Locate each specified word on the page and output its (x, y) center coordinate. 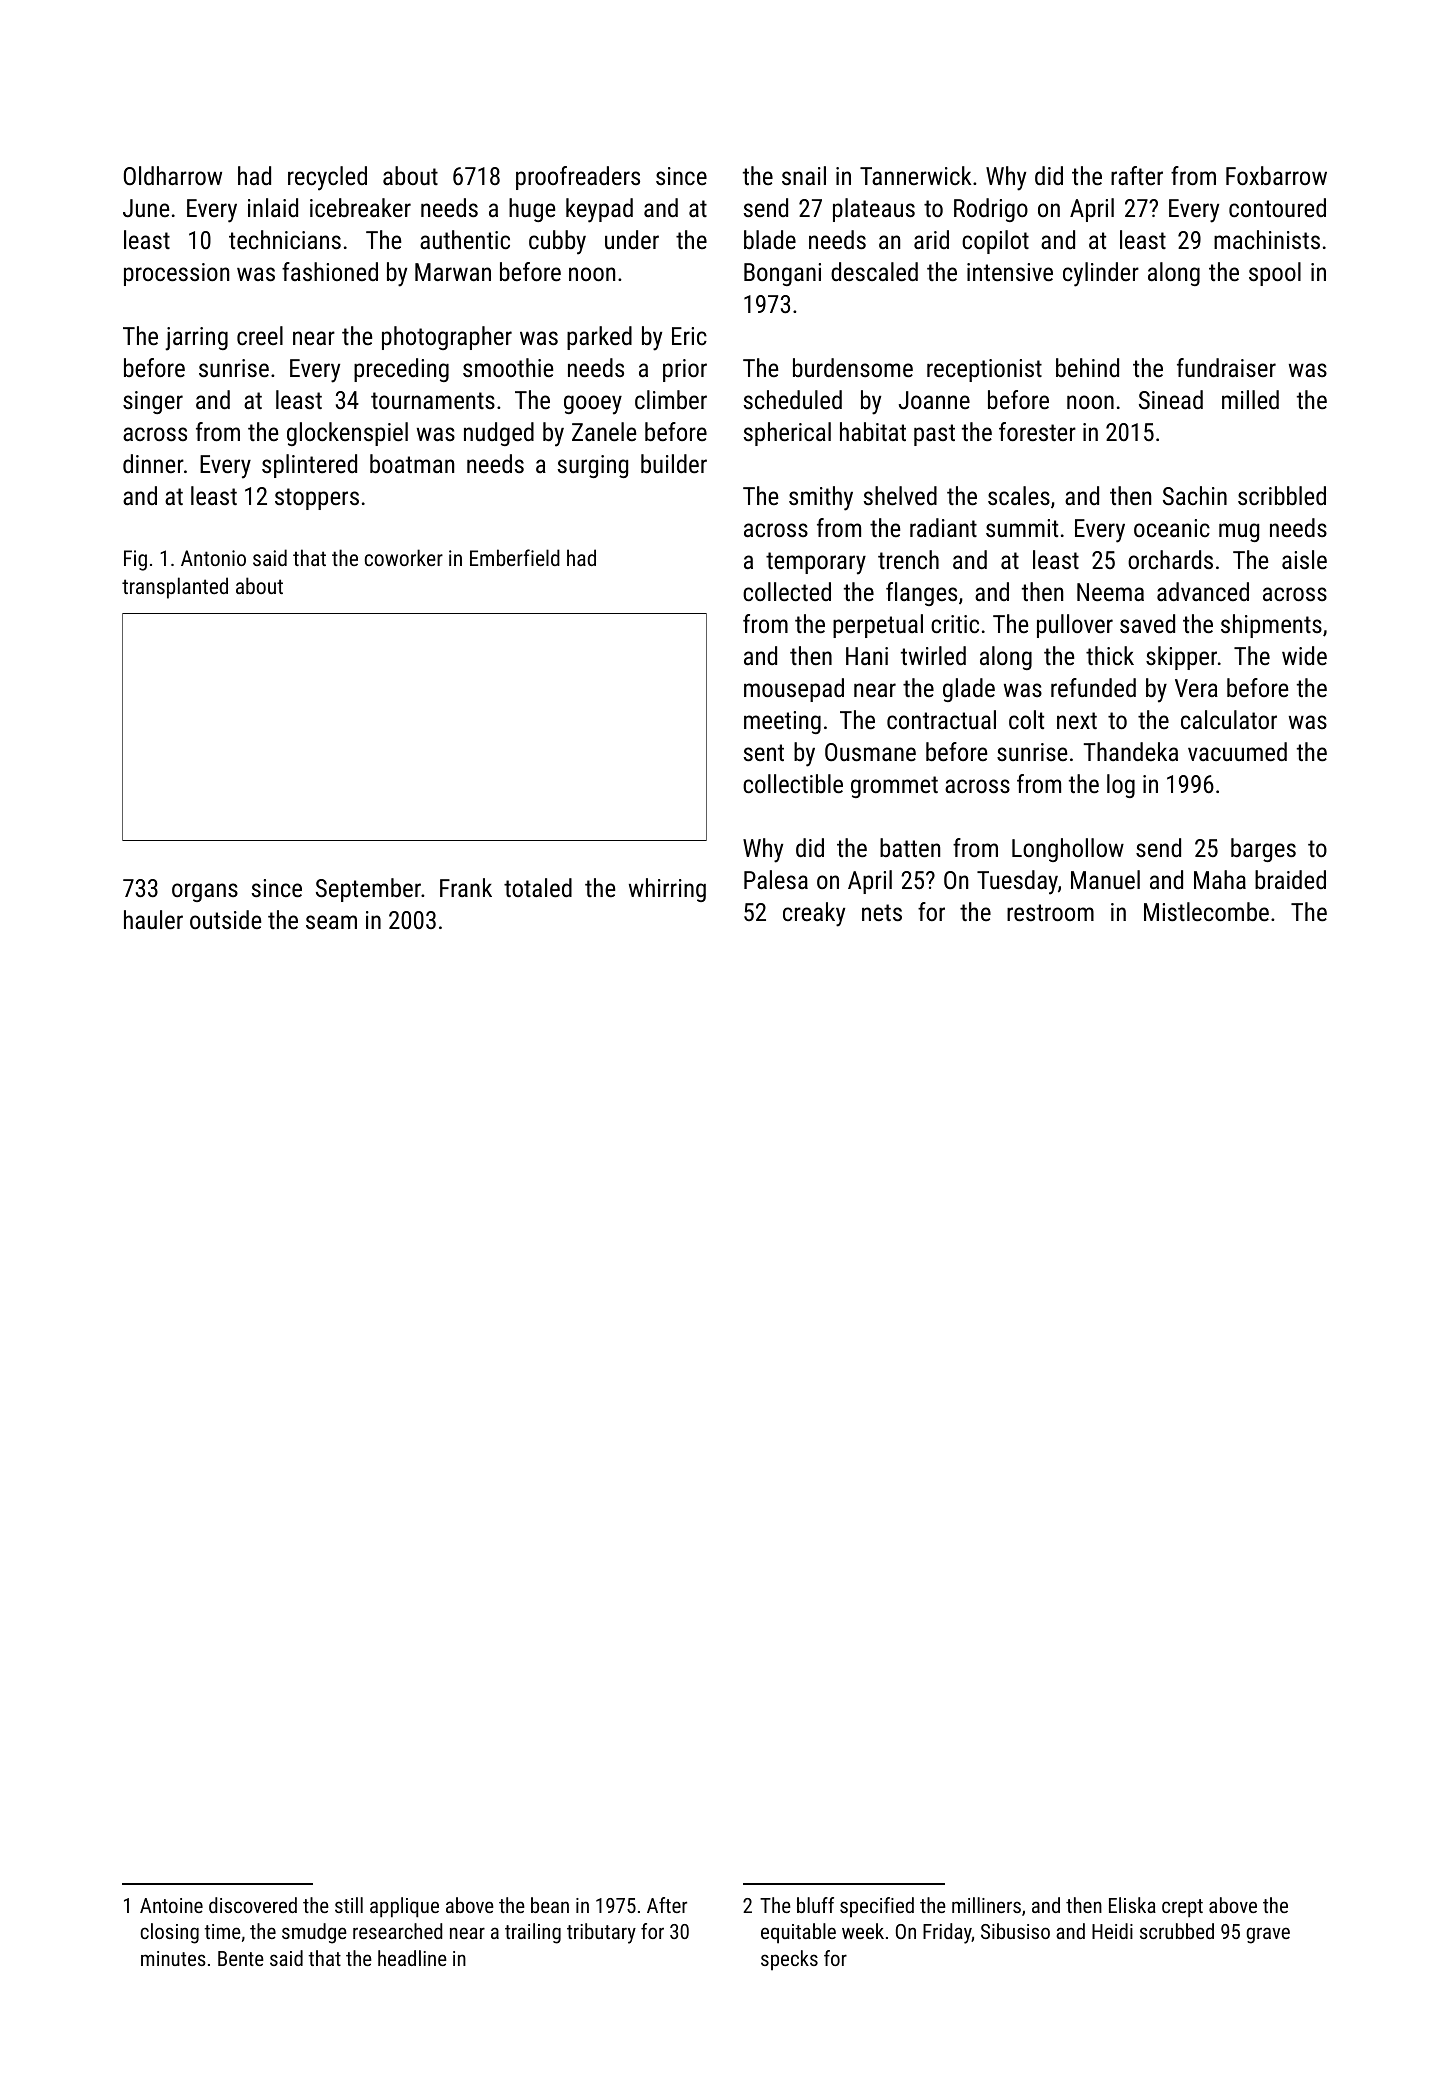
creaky (814, 914)
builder (674, 463)
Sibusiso (1015, 1931)
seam (331, 922)
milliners (986, 1905)
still (349, 1905)
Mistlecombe (1206, 911)
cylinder (1101, 274)
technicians (285, 239)
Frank (466, 887)
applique (404, 1907)
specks (789, 1960)
